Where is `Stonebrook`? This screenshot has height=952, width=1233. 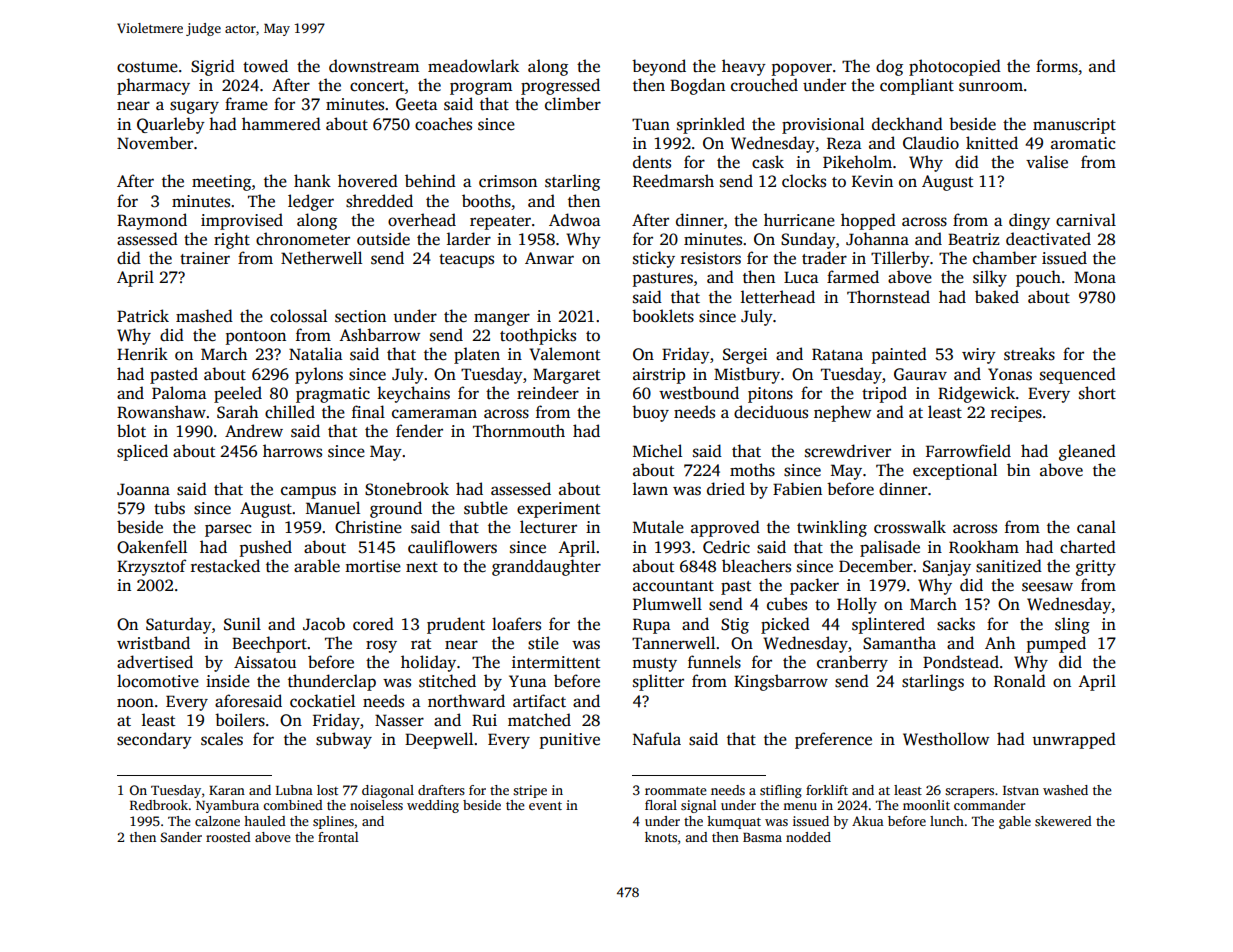 Stonebrook is located at coordinates (407, 489).
